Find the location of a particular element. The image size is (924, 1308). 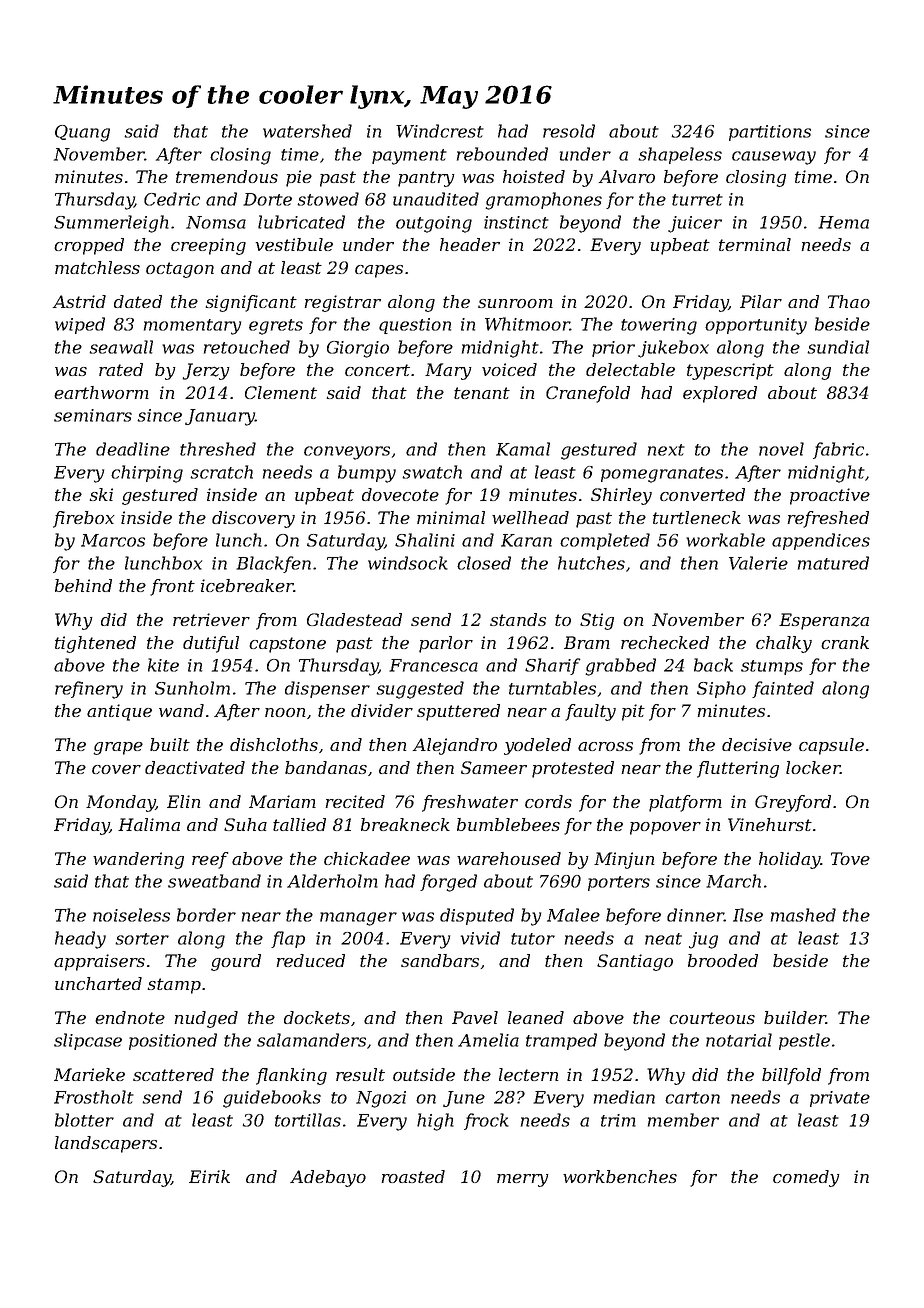

lubricated is located at coordinates (301, 222).
